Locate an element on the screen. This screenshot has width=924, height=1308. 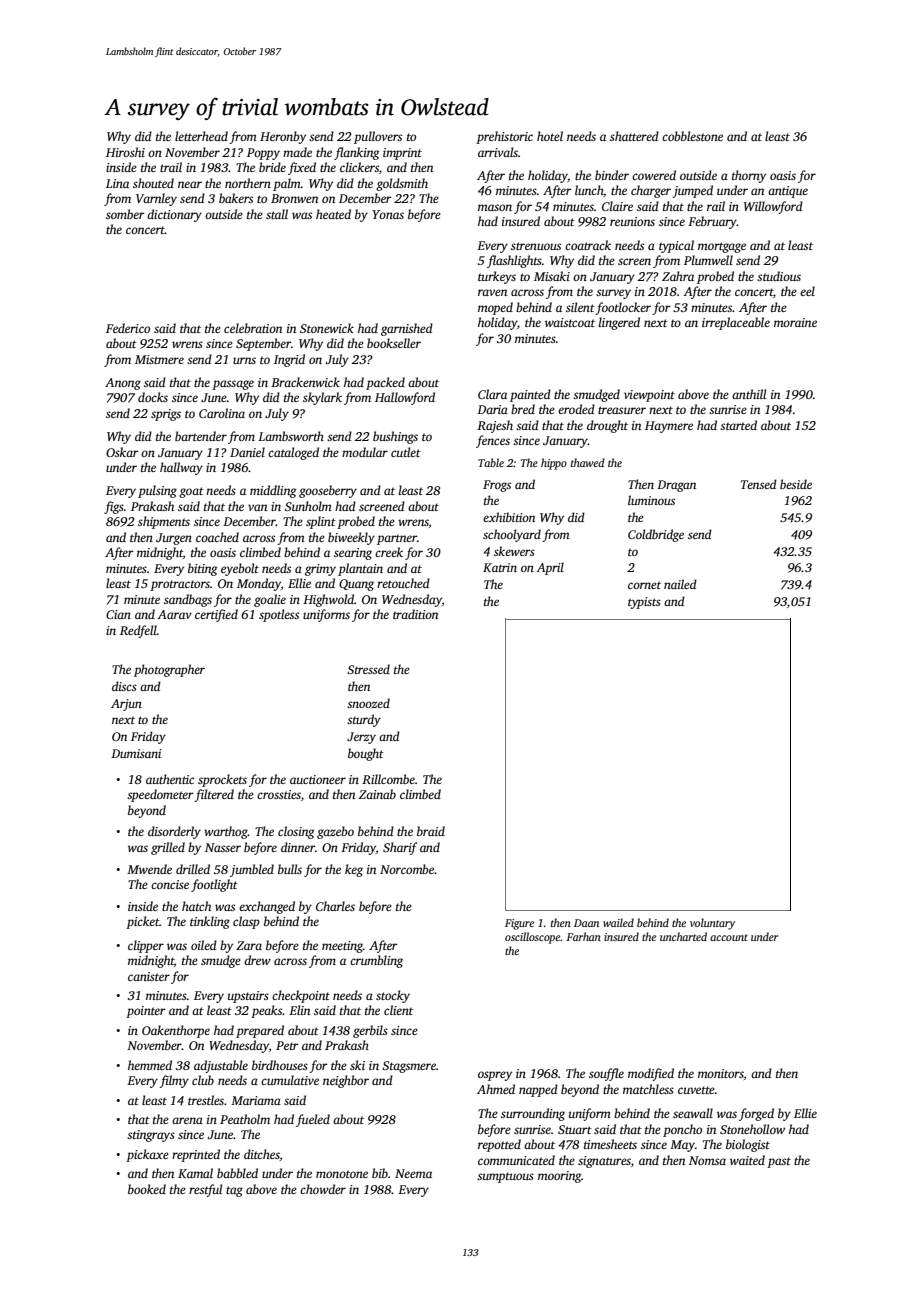
beside is located at coordinates (796, 484).
